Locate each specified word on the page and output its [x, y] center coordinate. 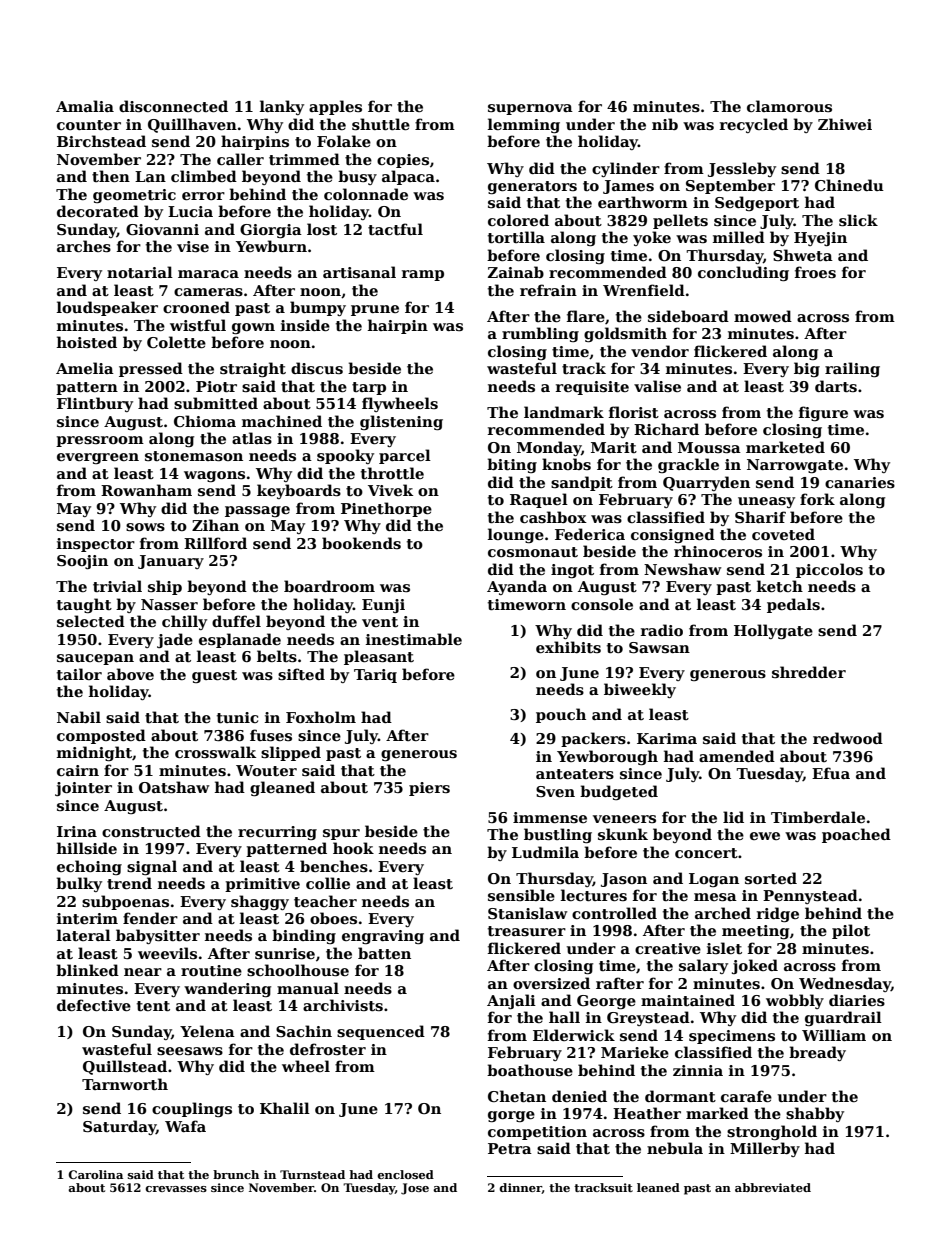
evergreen [98, 458]
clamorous [789, 106]
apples [335, 107]
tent [153, 1006]
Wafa [185, 1126]
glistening [401, 422]
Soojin [82, 562]
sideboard [688, 316]
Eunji [383, 606]
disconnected [173, 106]
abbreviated [773, 1187]
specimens [732, 1037]
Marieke [635, 1052]
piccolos [829, 570]
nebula [675, 1148]
